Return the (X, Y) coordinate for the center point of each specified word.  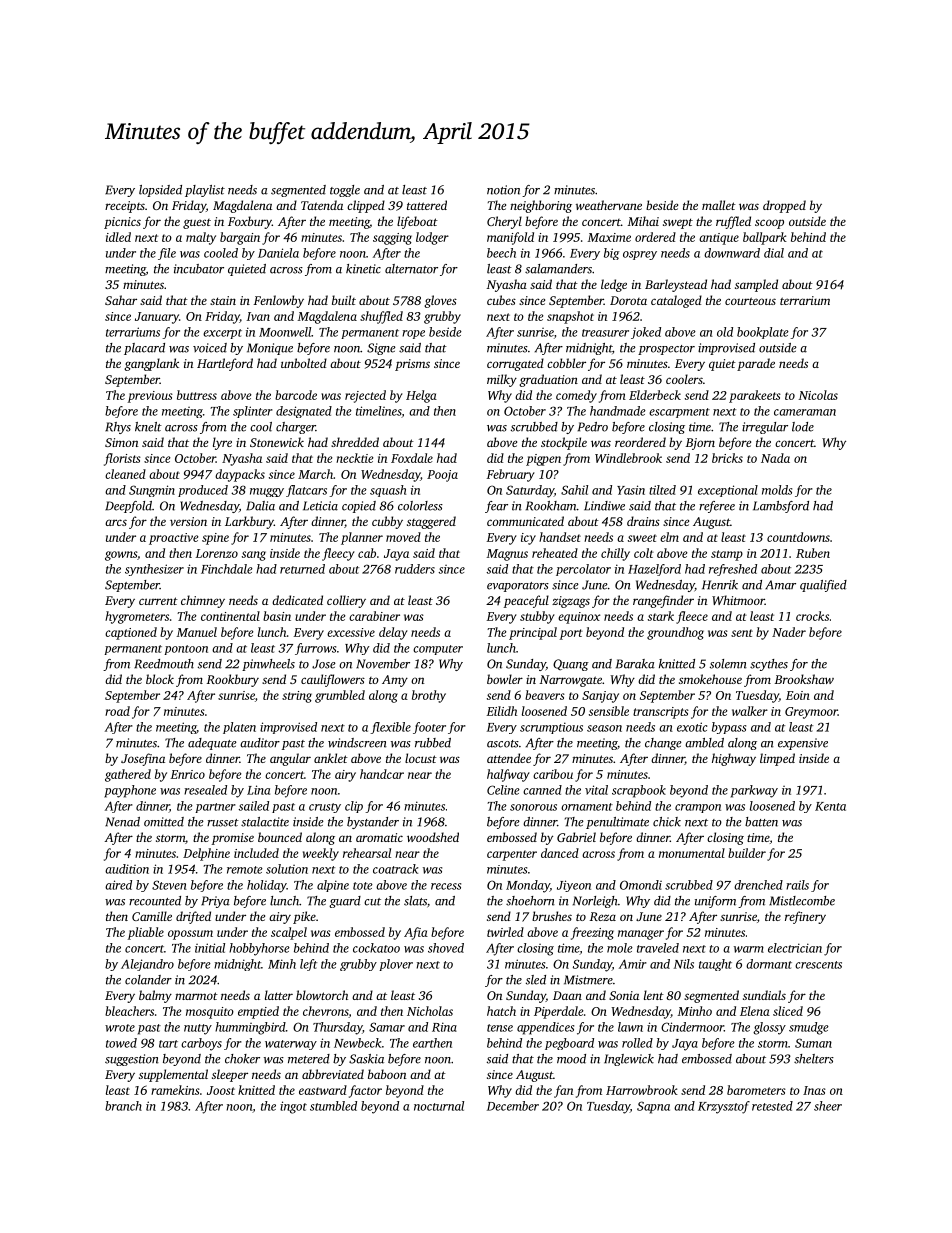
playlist (205, 191)
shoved (446, 948)
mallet (719, 205)
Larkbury (249, 522)
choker (242, 1059)
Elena (755, 1011)
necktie (354, 458)
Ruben (813, 553)
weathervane (609, 205)
